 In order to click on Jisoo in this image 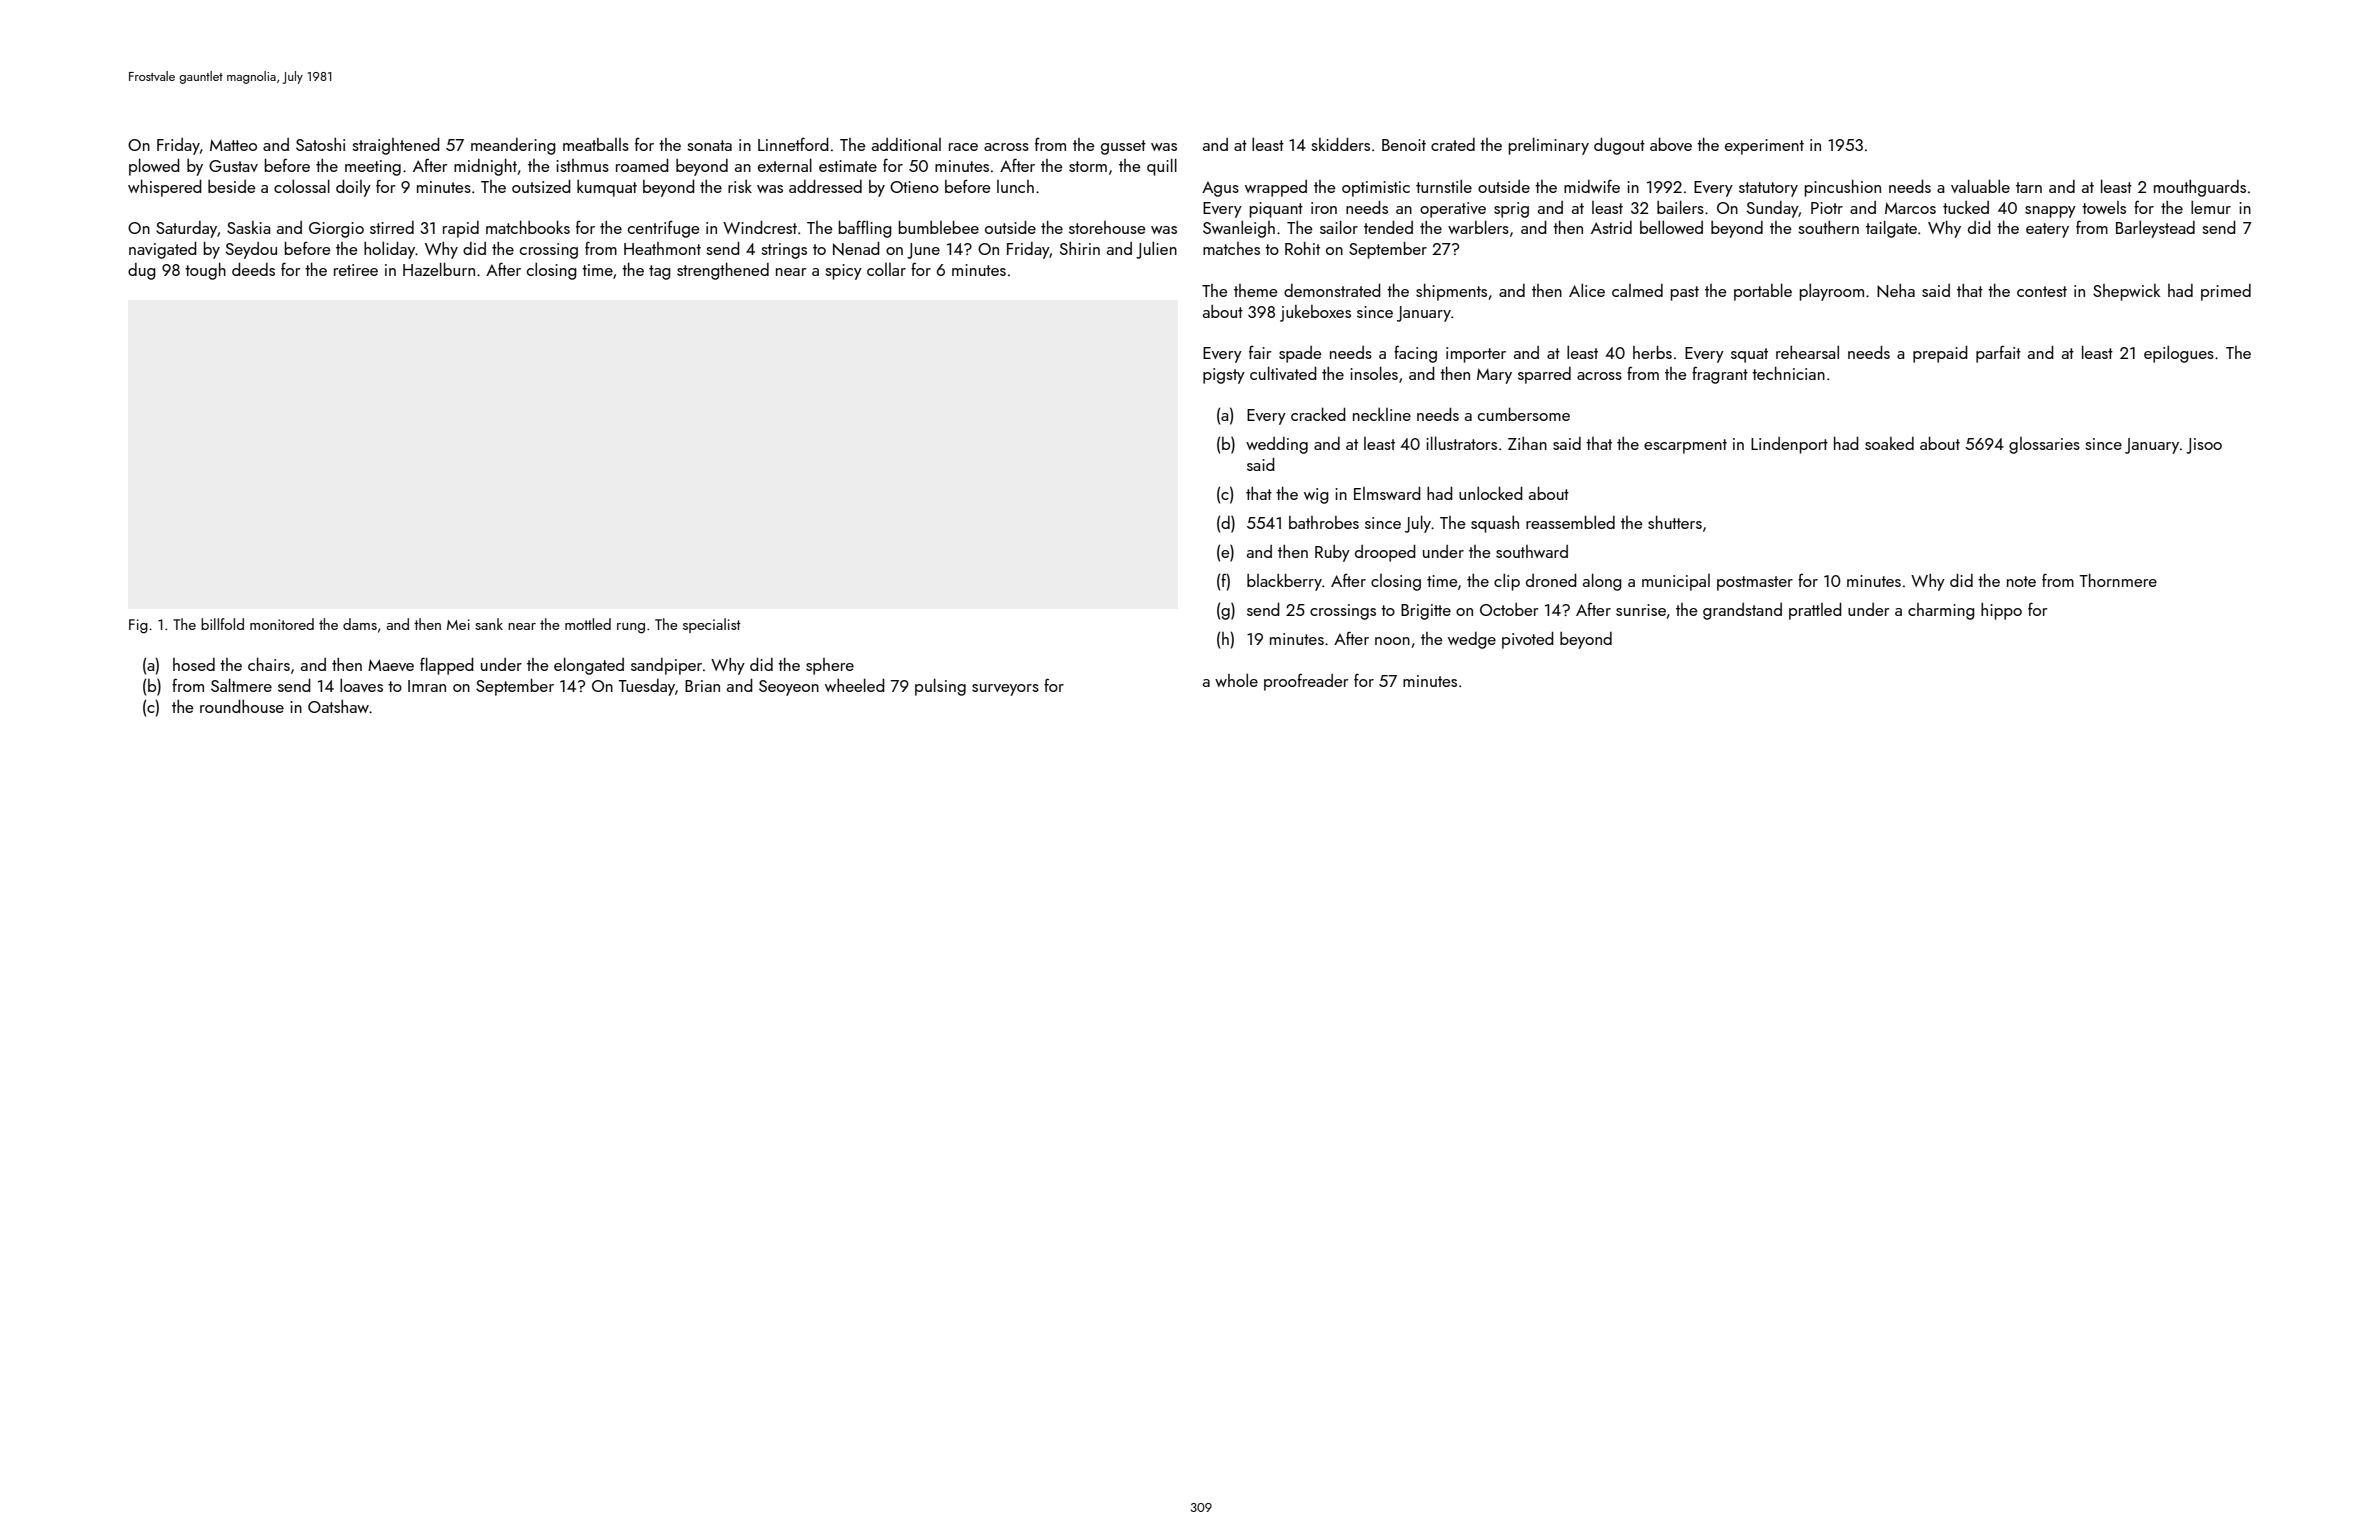, I will do `click(2204, 446)`.
